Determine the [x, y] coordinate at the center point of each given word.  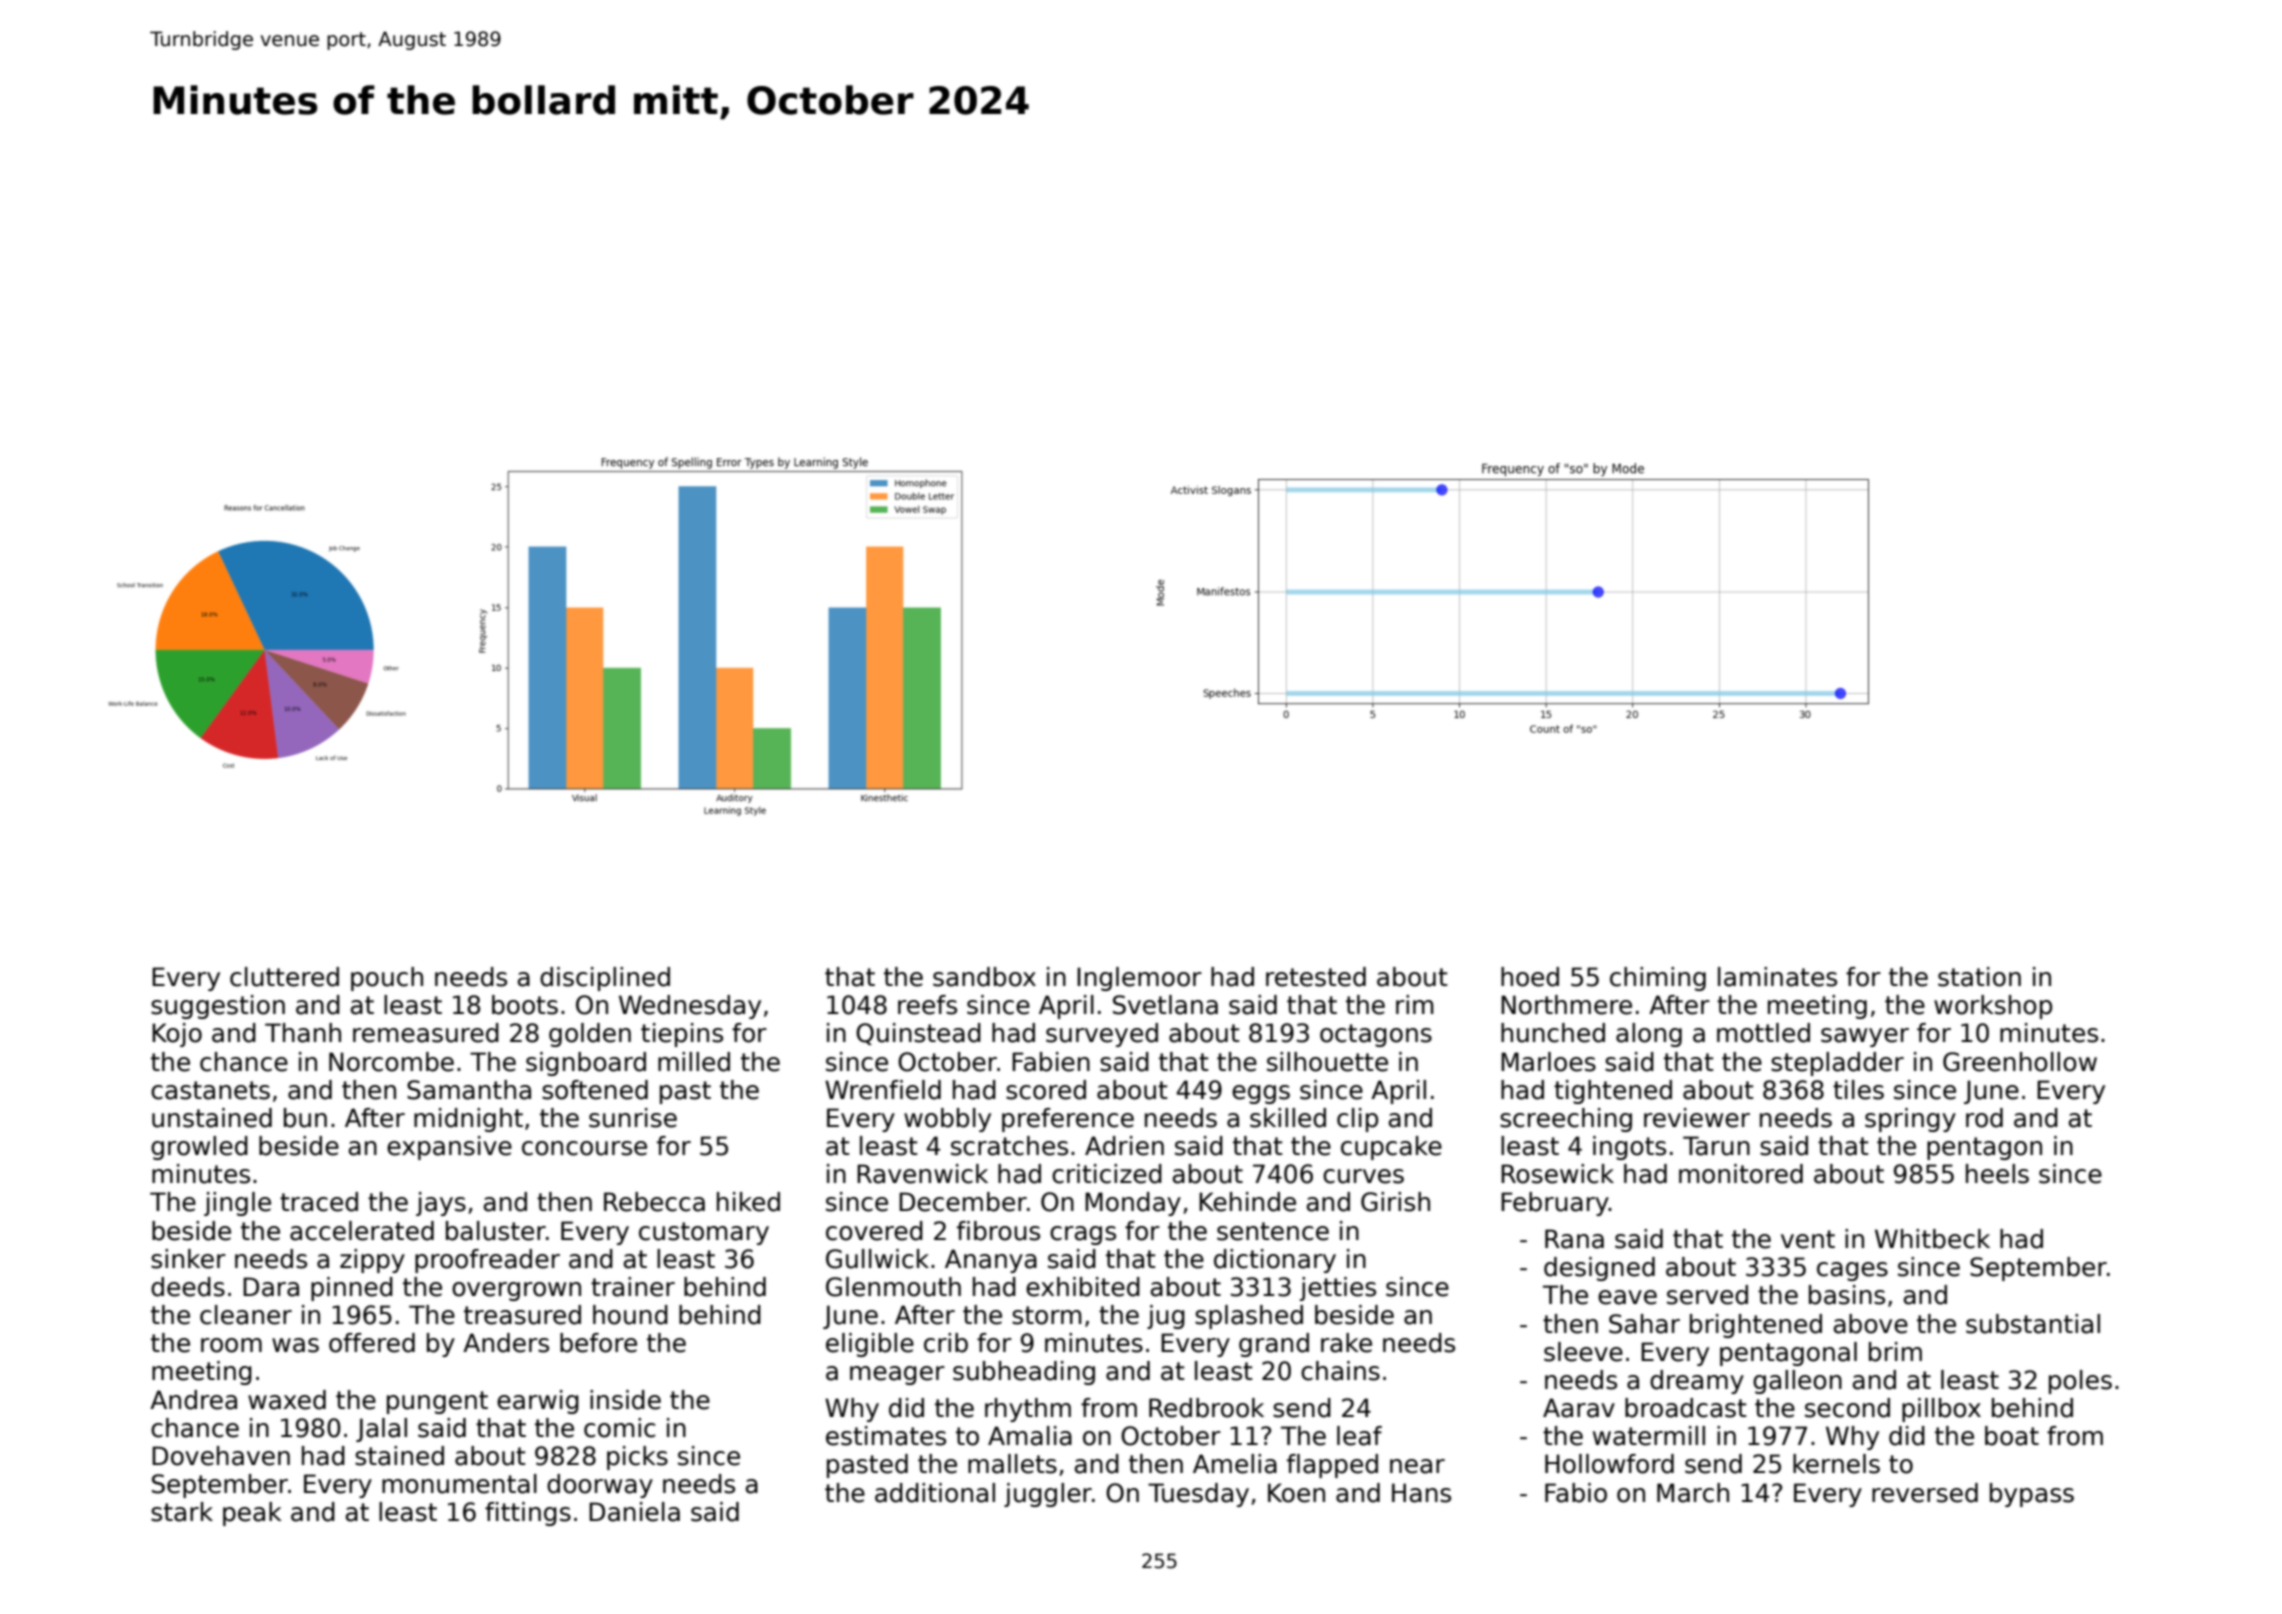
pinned [352, 1289]
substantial [2033, 1324]
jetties [1338, 1289]
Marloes [1548, 1062]
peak [252, 1514]
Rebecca [654, 1202]
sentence [1273, 1231]
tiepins [682, 1035]
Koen [1296, 1493]
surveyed [1102, 1035]
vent [1808, 1239]
